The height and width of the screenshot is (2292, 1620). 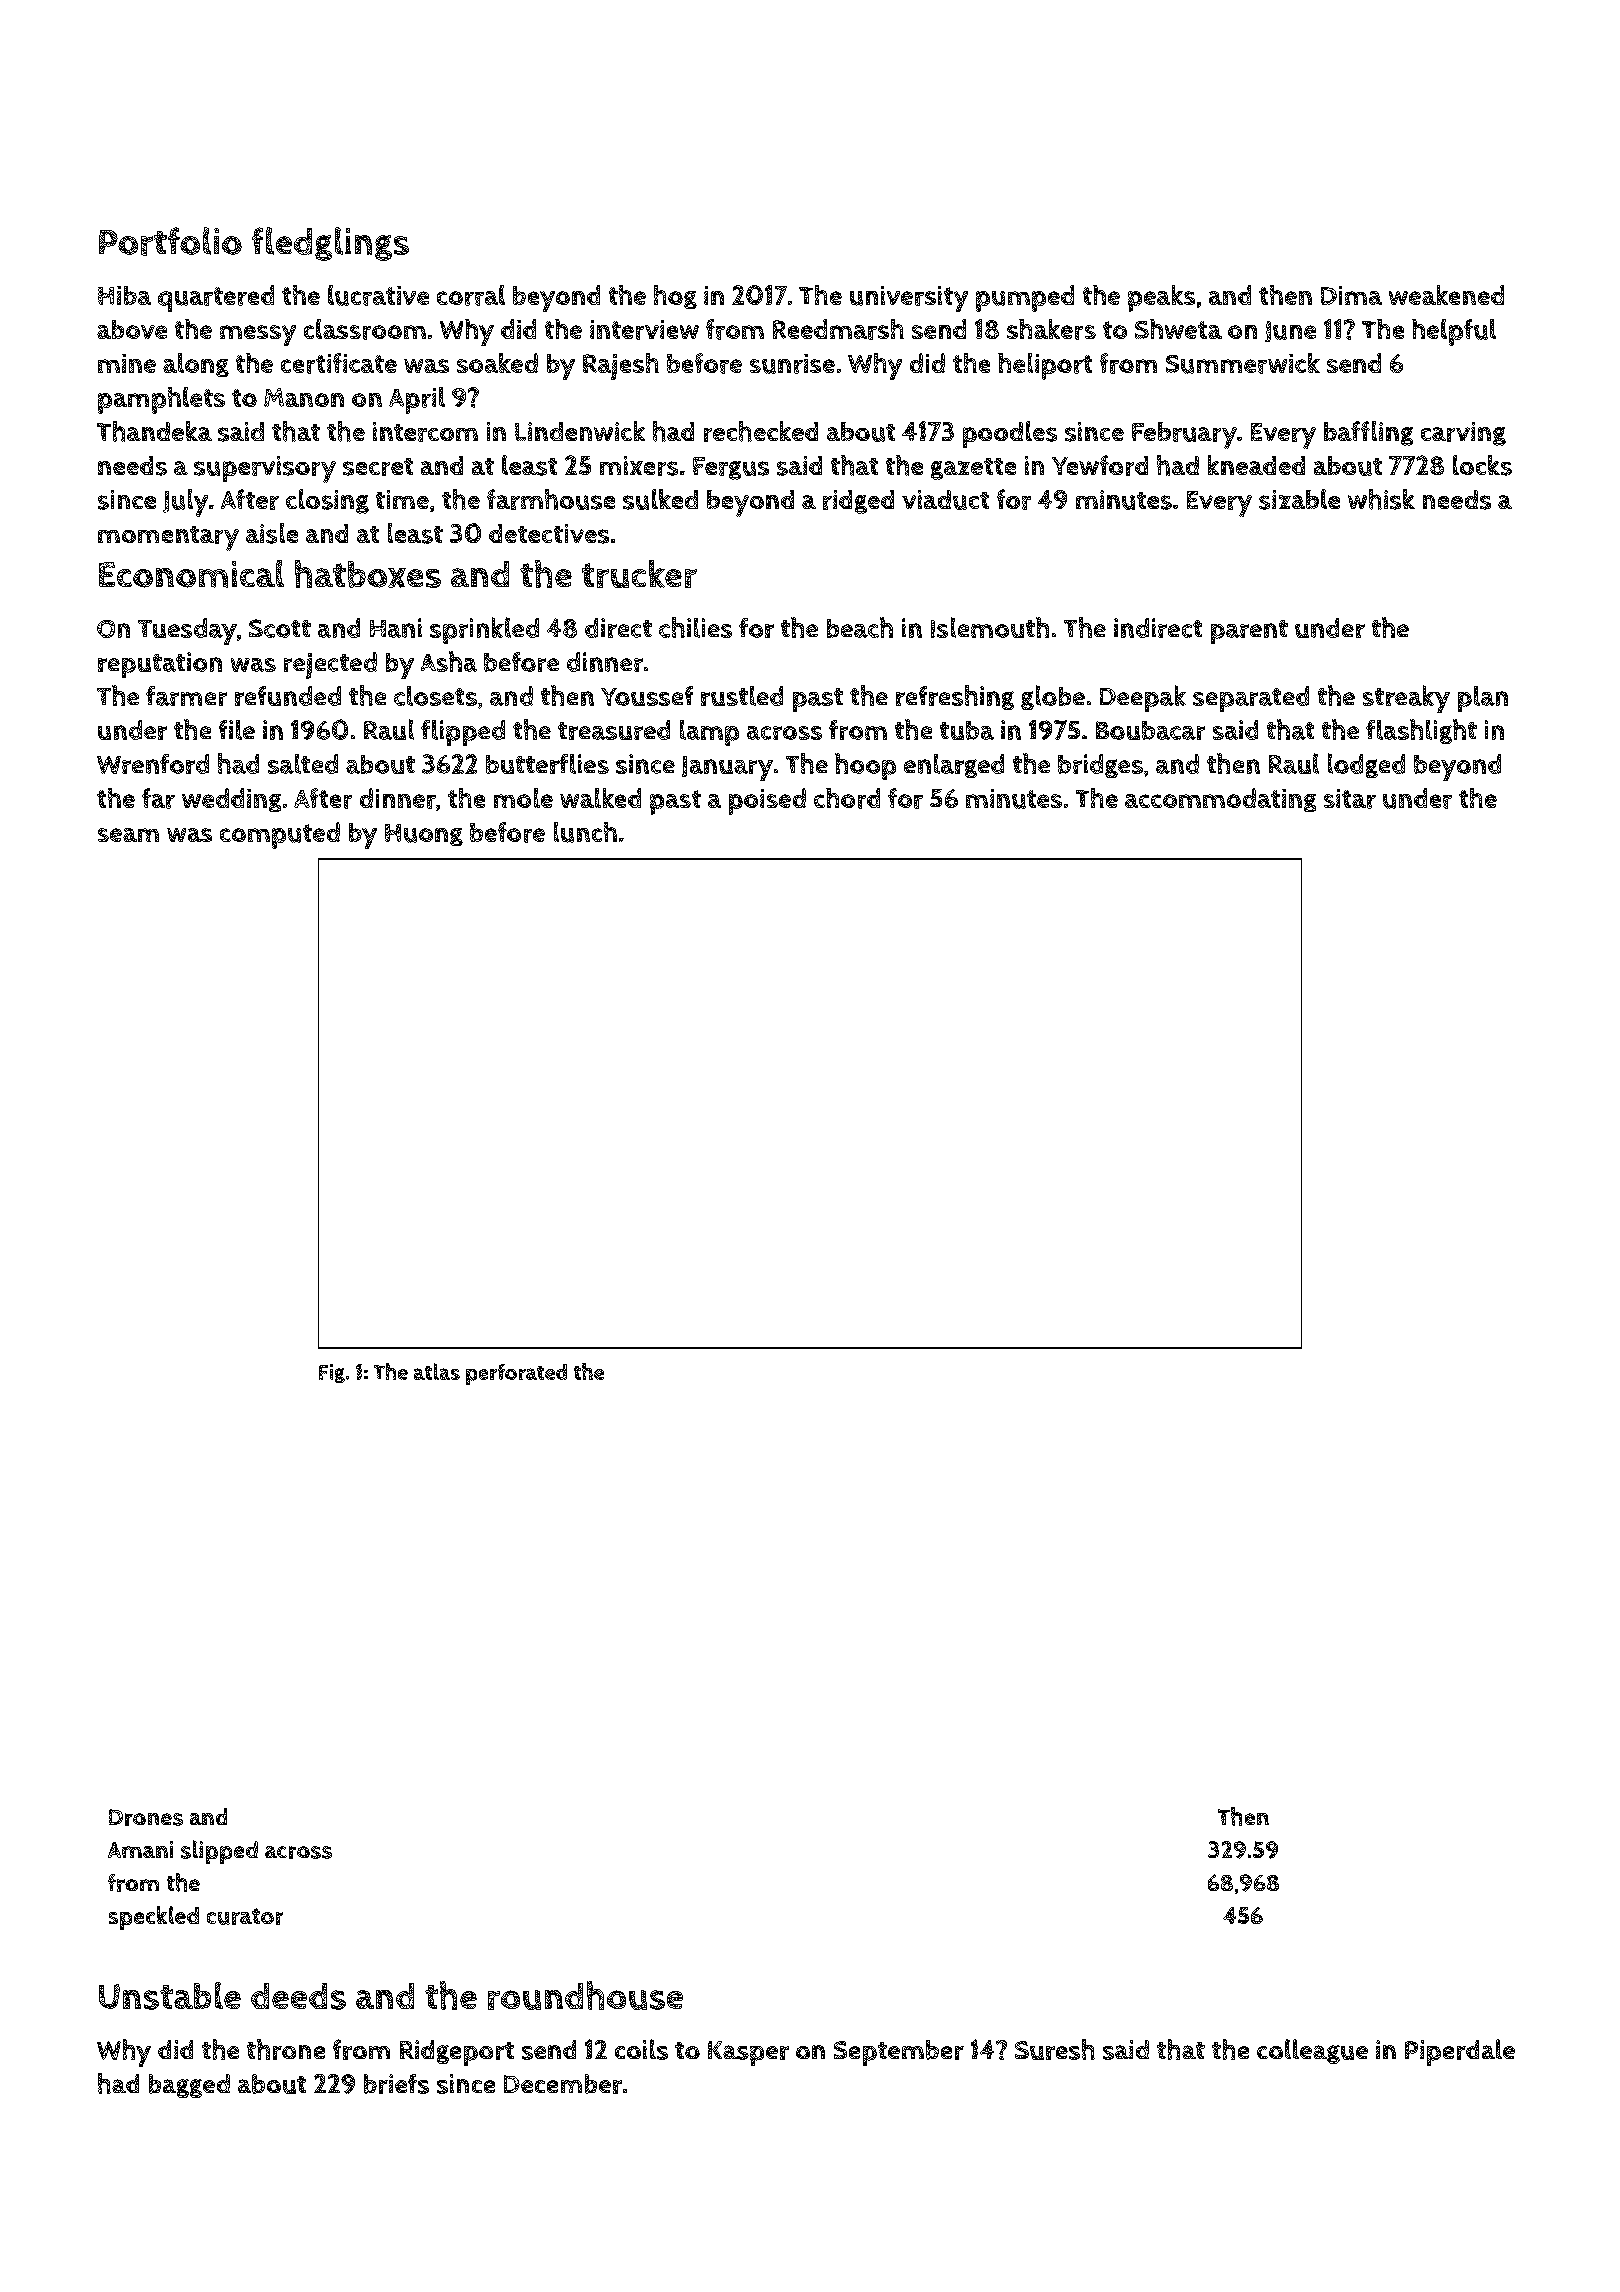 What do you see at coordinates (899, 2053) in the screenshot?
I see `September` at bounding box center [899, 2053].
